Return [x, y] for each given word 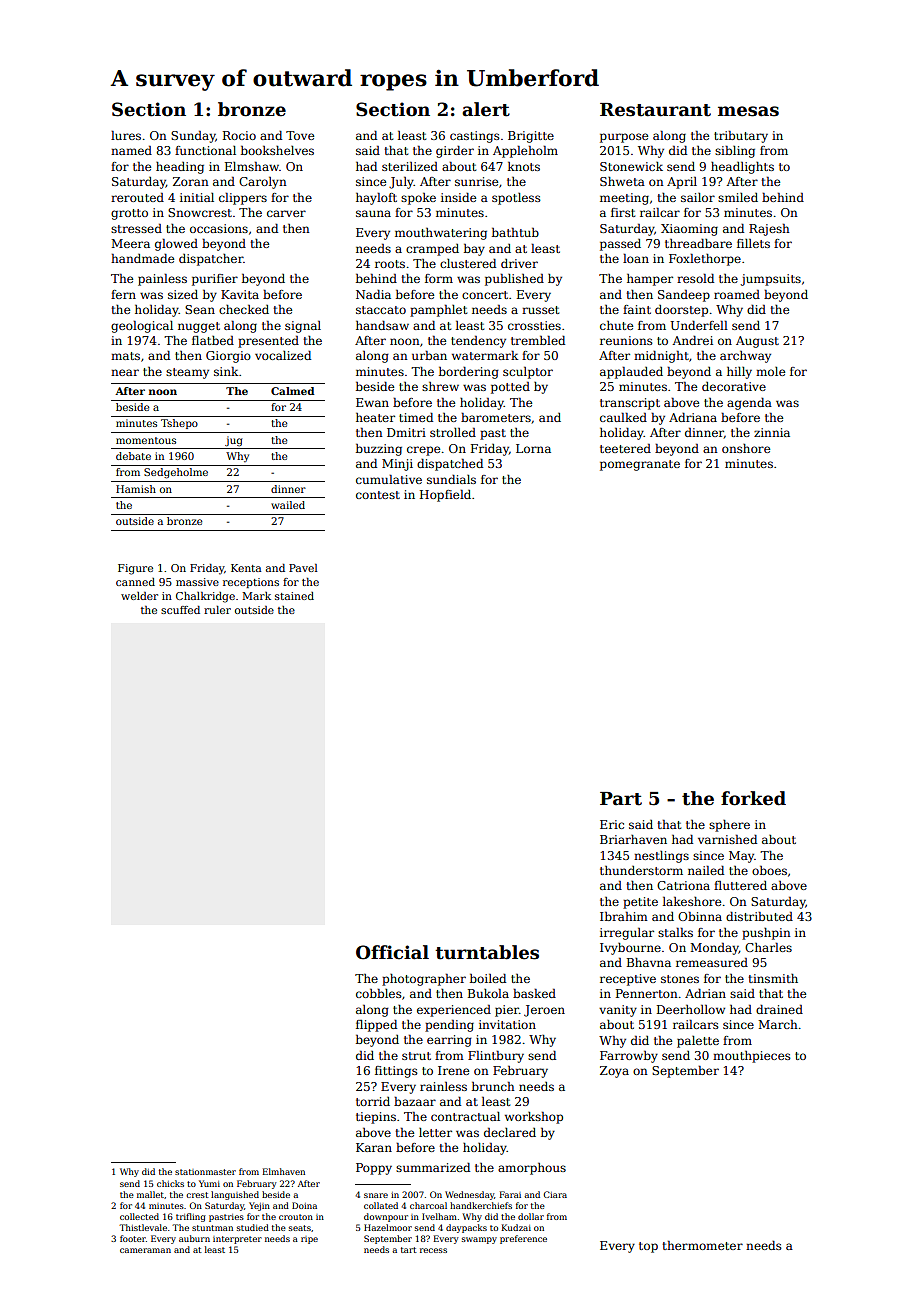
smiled [738, 197]
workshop [534, 1118]
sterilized [410, 166]
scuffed [180, 610]
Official [392, 952]
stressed [136, 228]
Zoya [614, 1072]
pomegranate [640, 465]
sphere [729, 826]
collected [139, 1216]
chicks [170, 1183]
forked [753, 798]
